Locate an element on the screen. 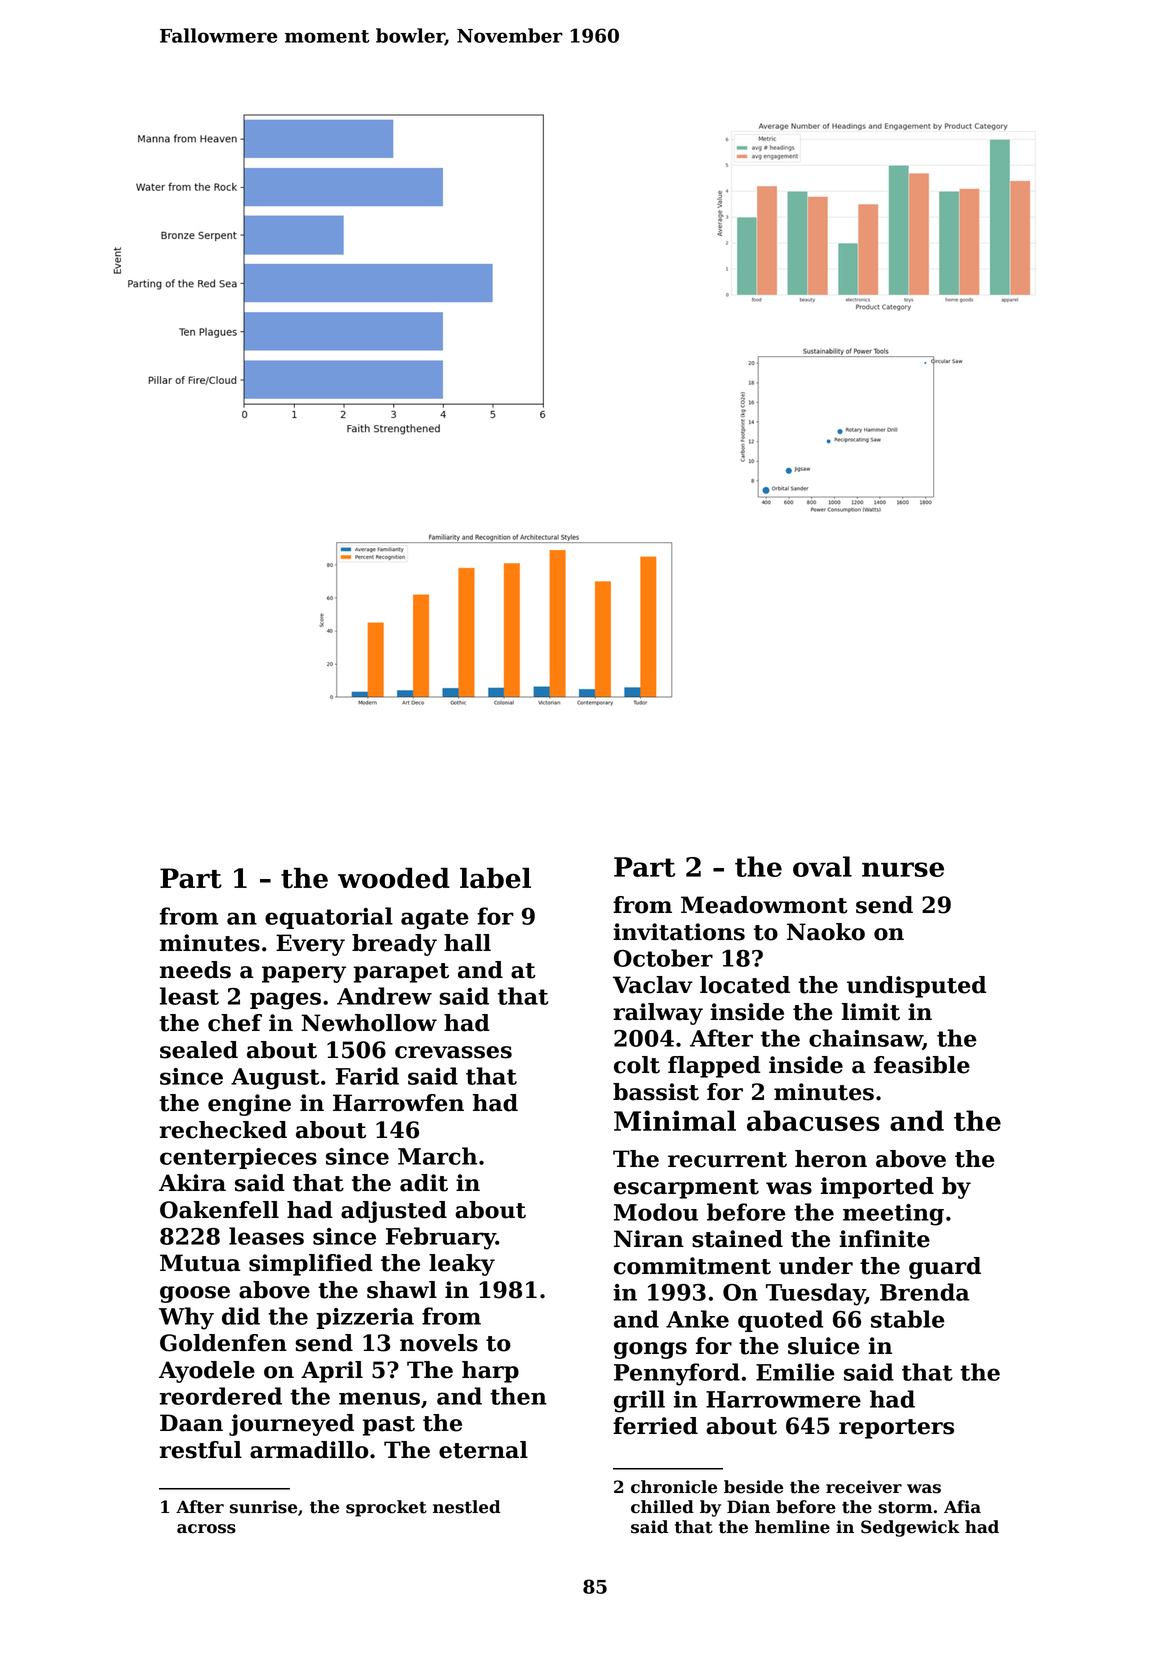  hall is located at coordinates (467, 943).
